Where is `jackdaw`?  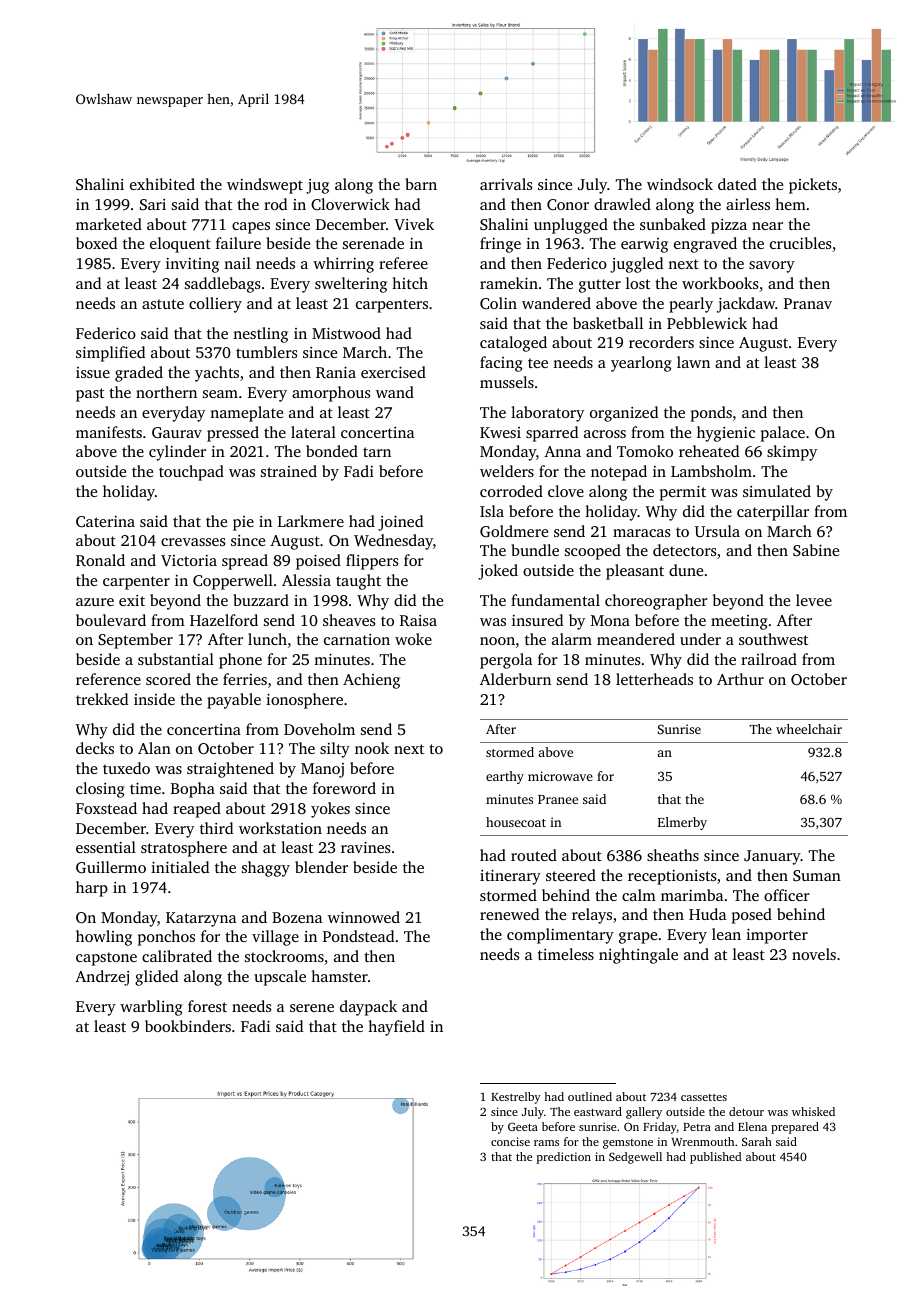 jackdaw is located at coordinates (746, 305).
